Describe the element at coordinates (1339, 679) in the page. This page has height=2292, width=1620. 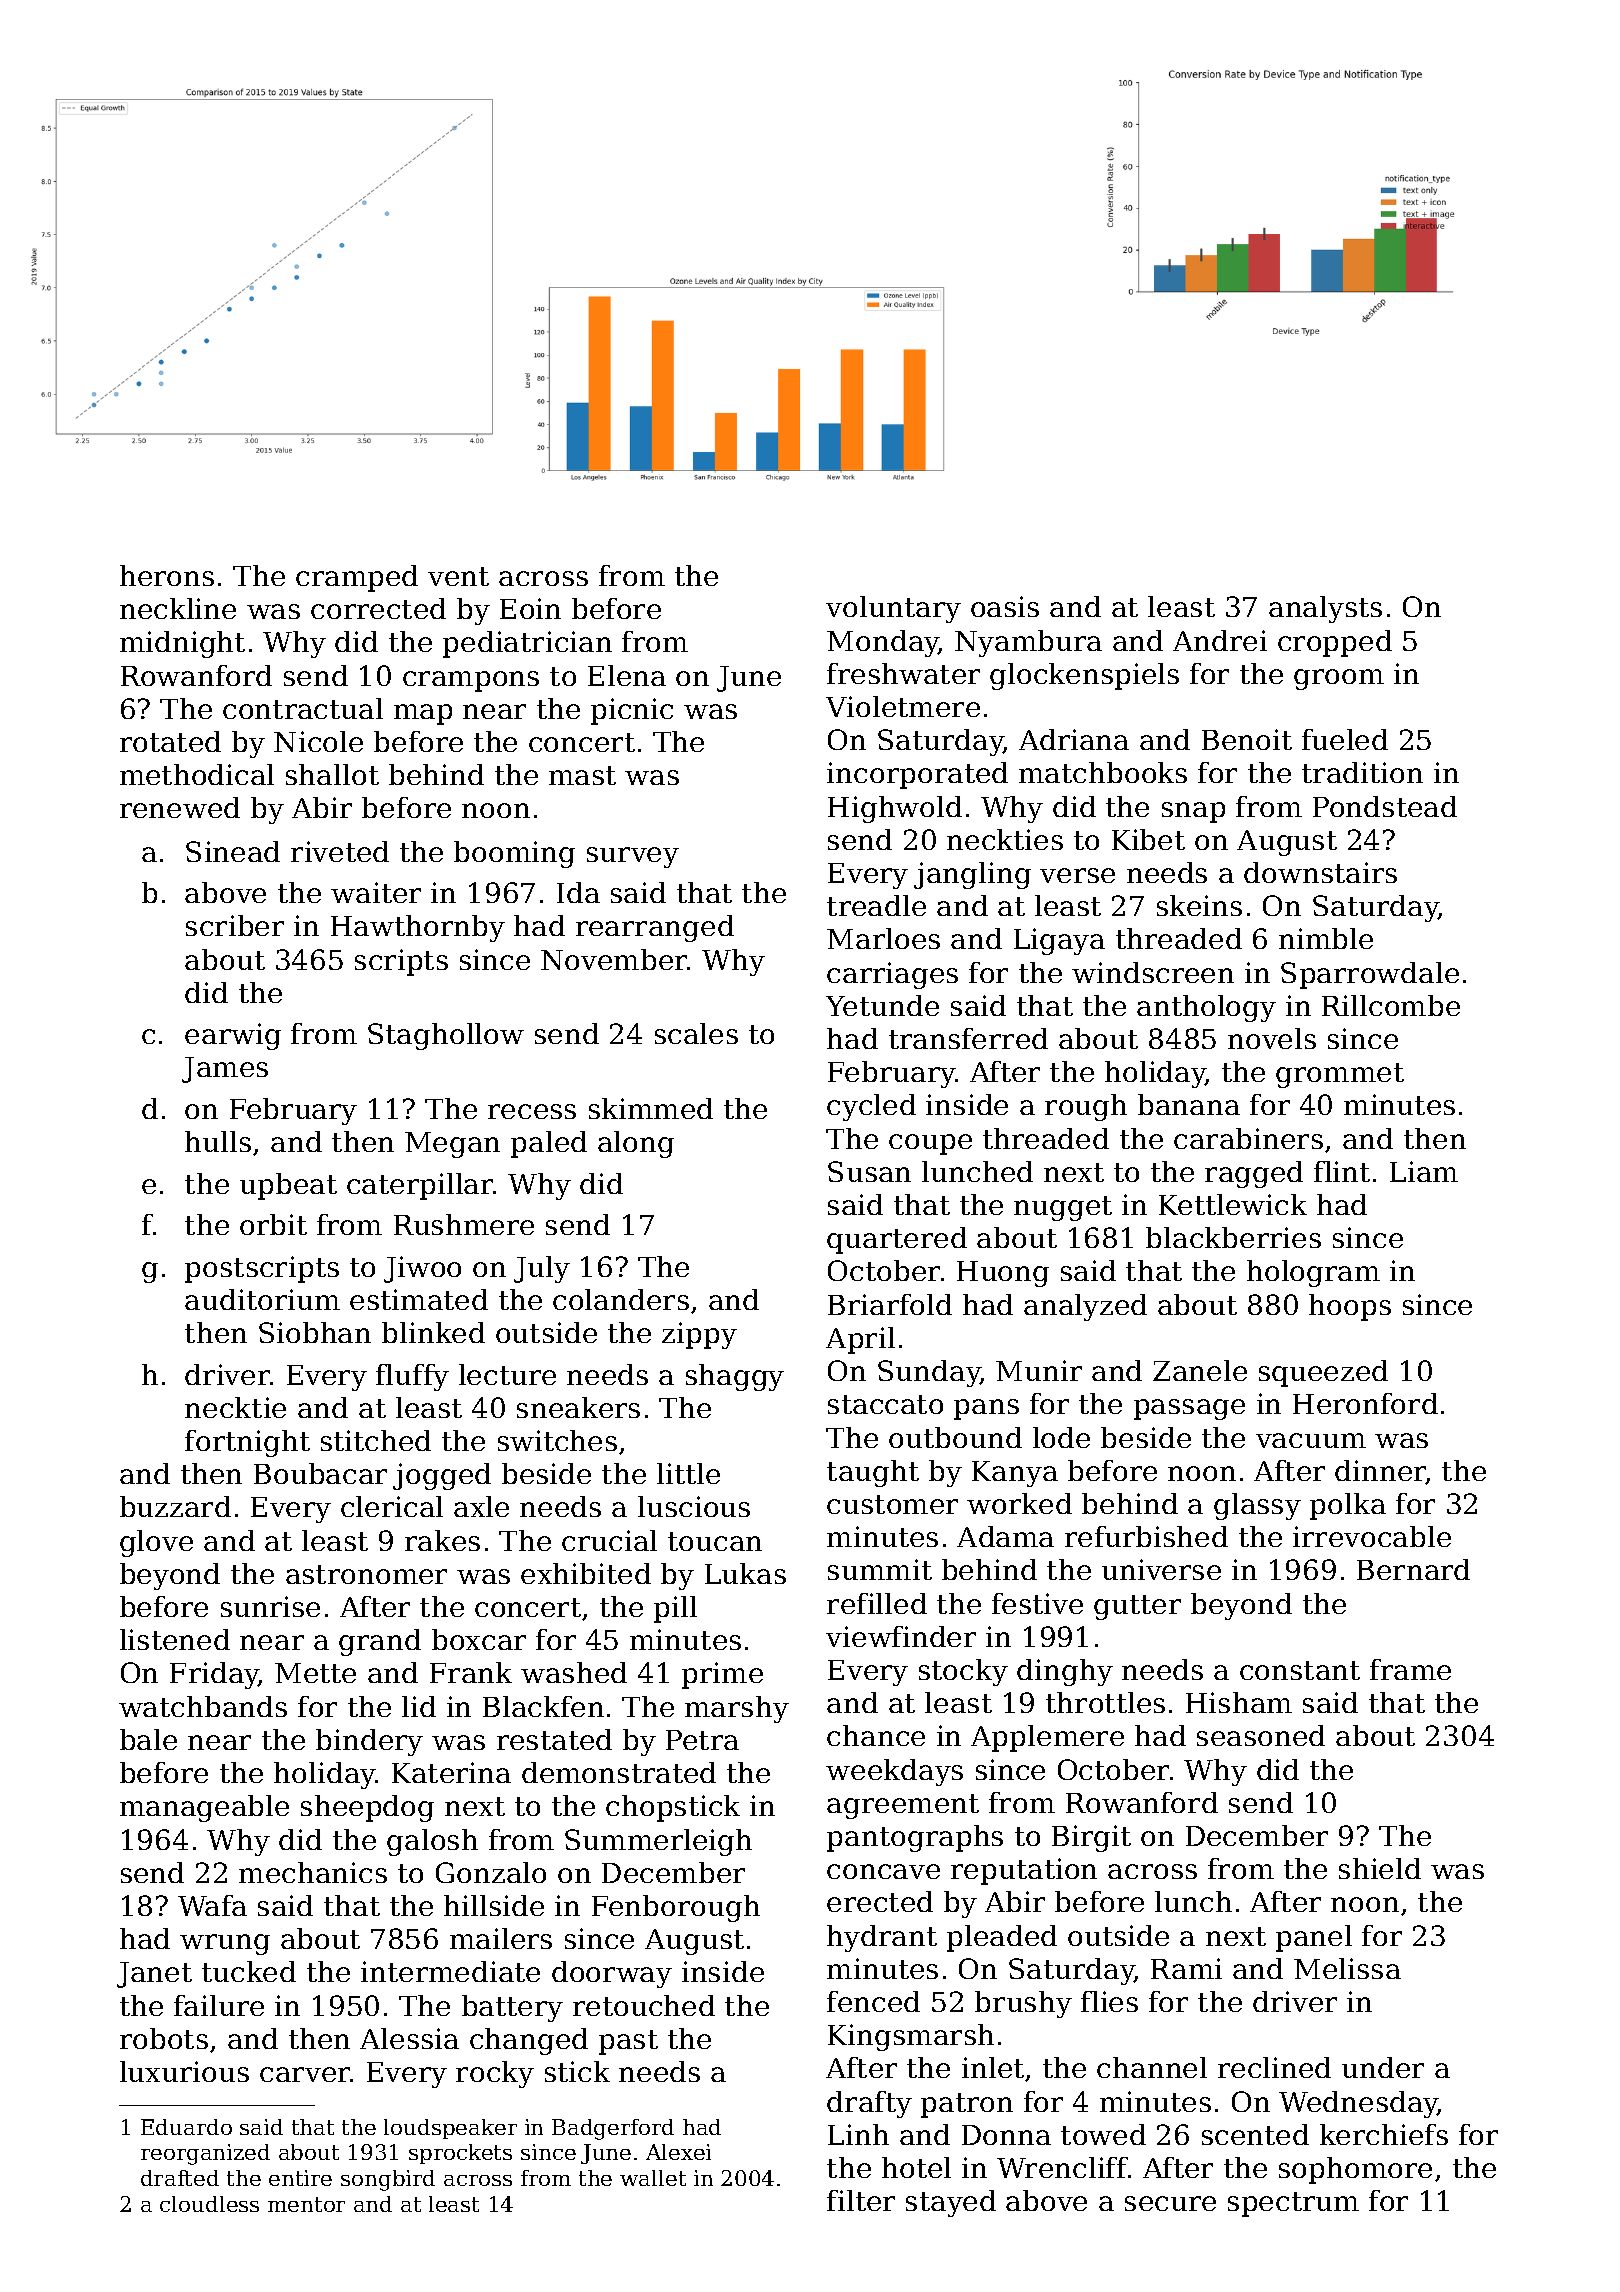
I see `groom` at that location.
